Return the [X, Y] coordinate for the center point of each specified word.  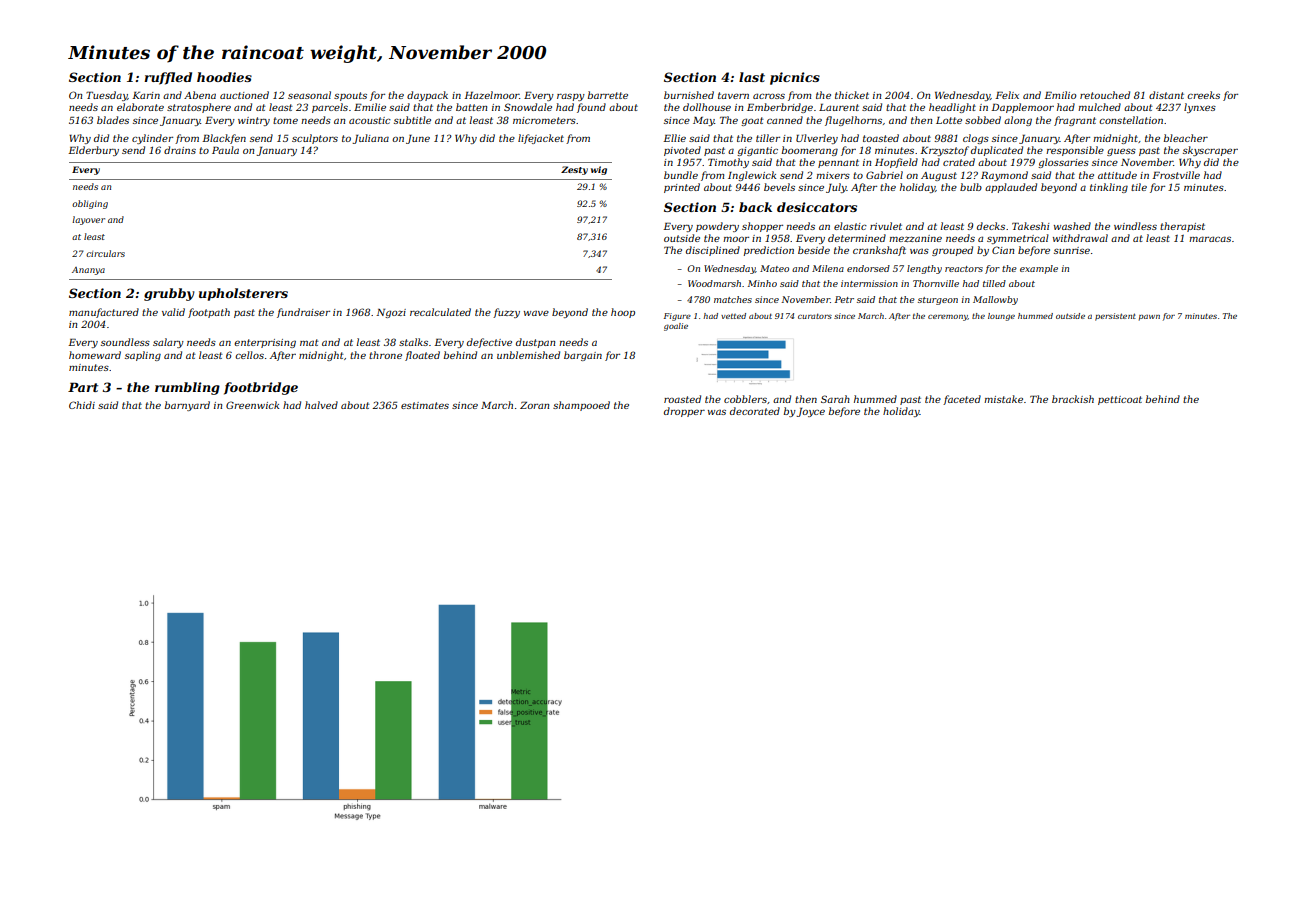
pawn [1149, 318]
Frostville [1176, 175]
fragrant [1075, 121]
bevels [779, 187]
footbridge [261, 388]
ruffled [168, 78]
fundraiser [303, 313]
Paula [225, 150]
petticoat [1120, 400]
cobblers [745, 399]
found [591, 108]
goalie [676, 327]
